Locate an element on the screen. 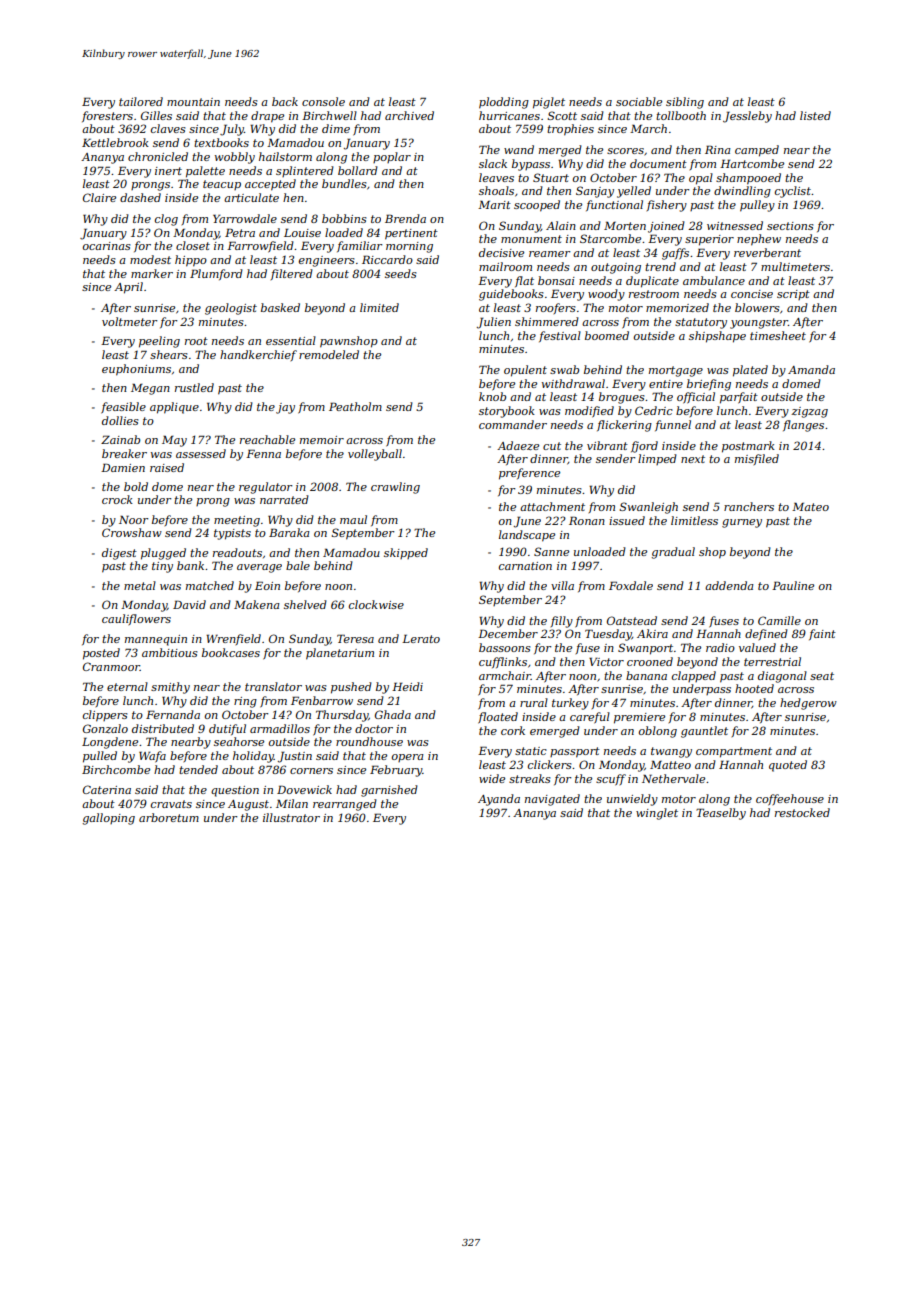 This screenshot has height=1308, width=924. sociable is located at coordinates (639, 101).
